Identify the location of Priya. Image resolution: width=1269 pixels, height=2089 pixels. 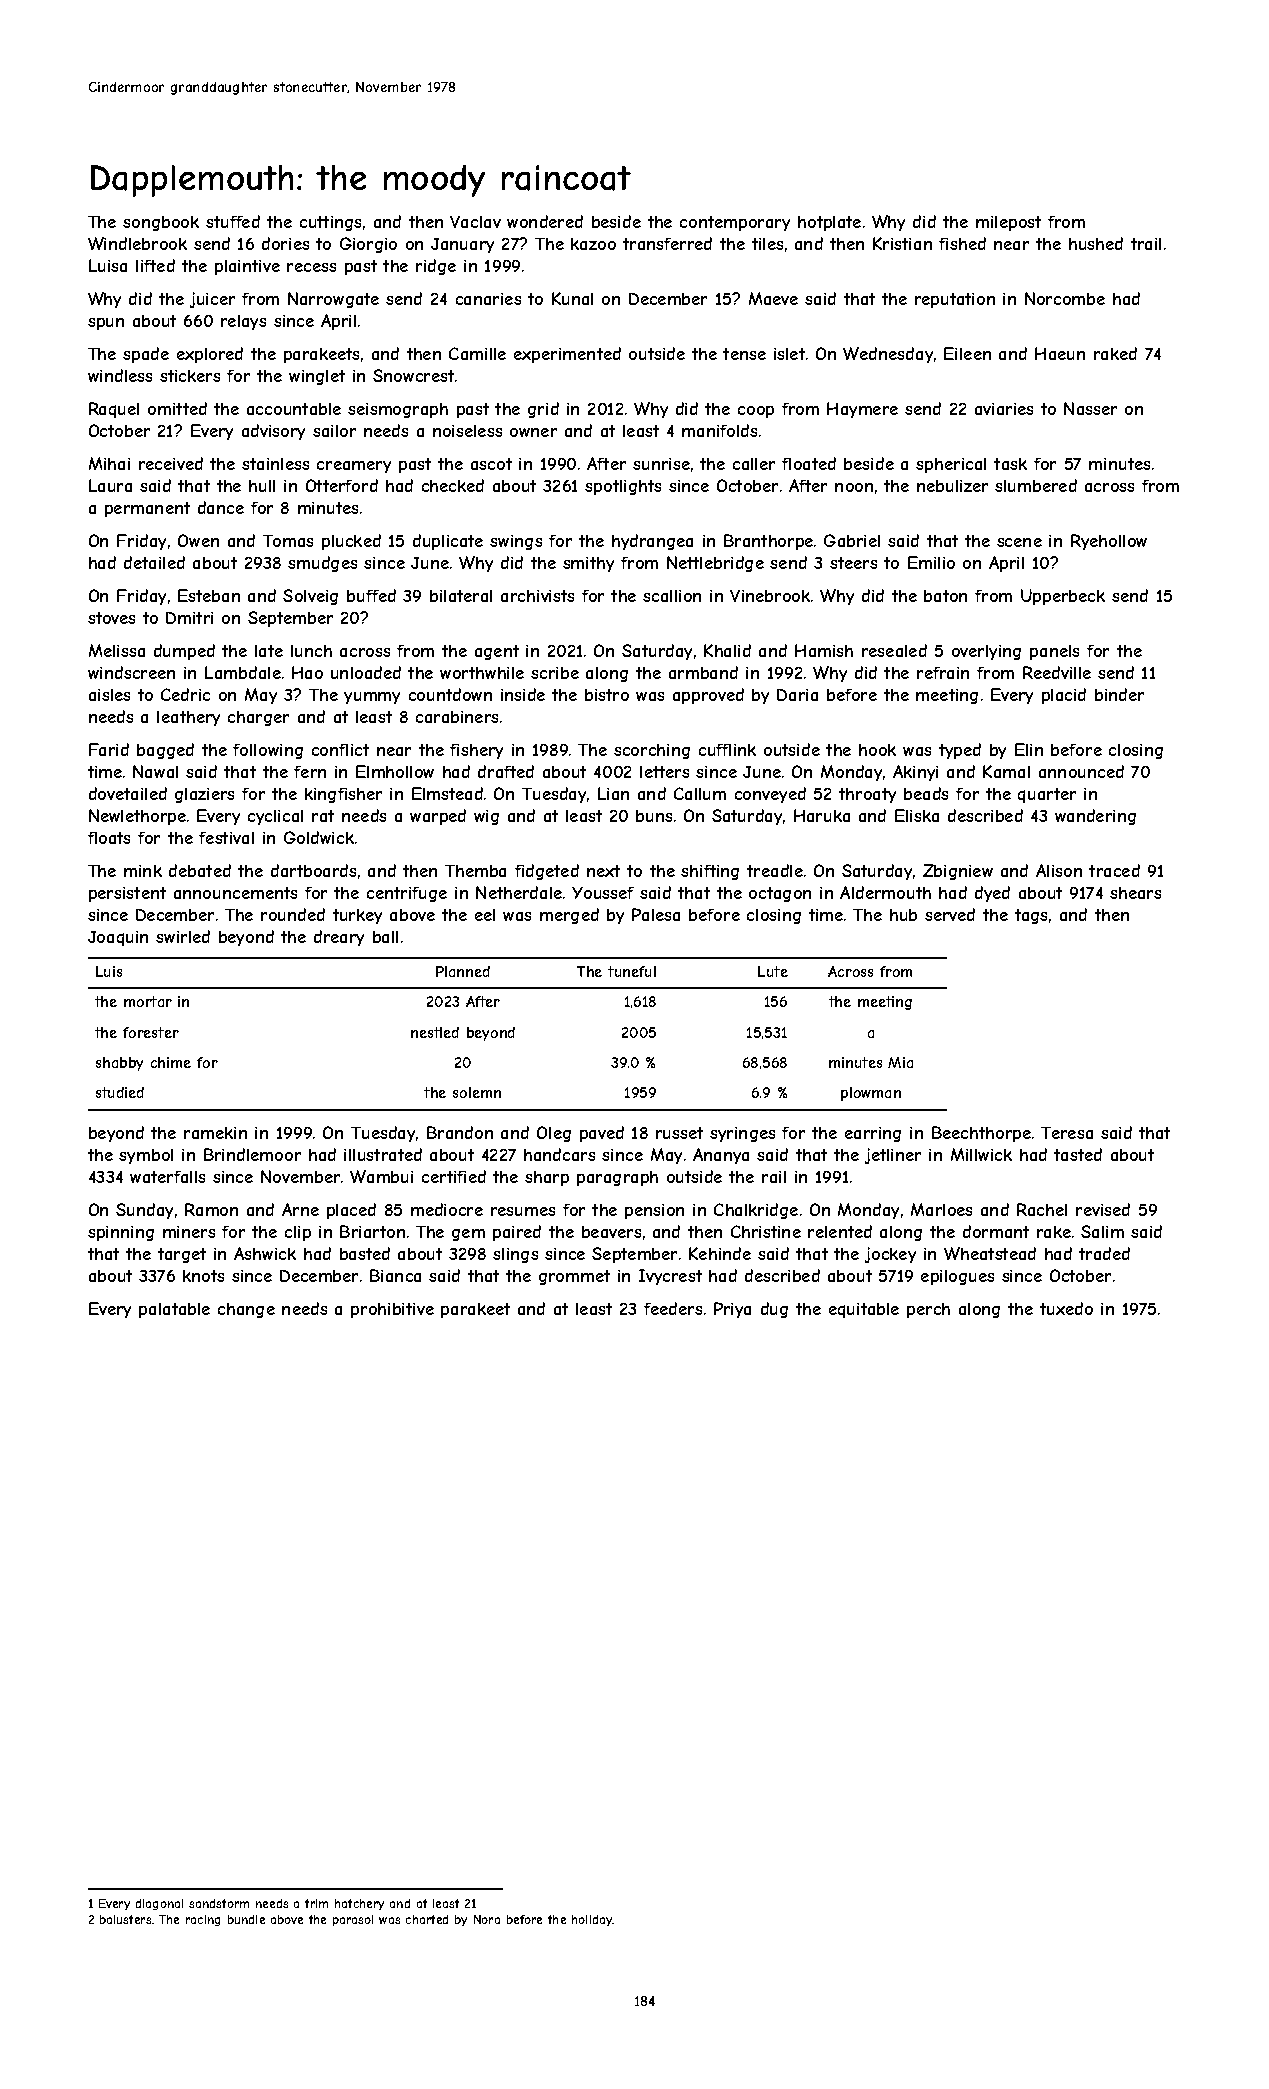
(732, 1310).
